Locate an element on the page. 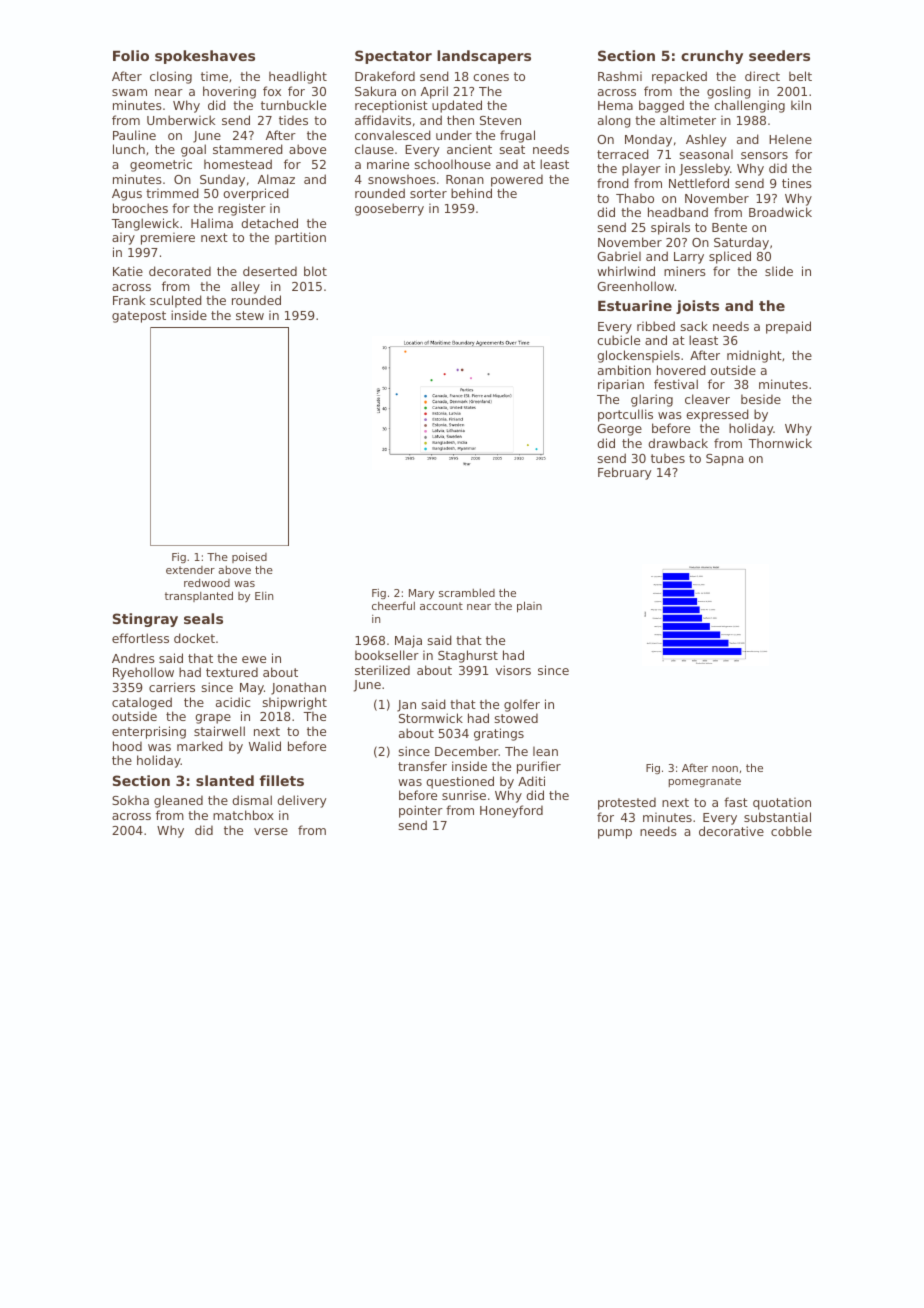 The height and width of the page is (1308, 924). seeders is located at coordinates (779, 55).
